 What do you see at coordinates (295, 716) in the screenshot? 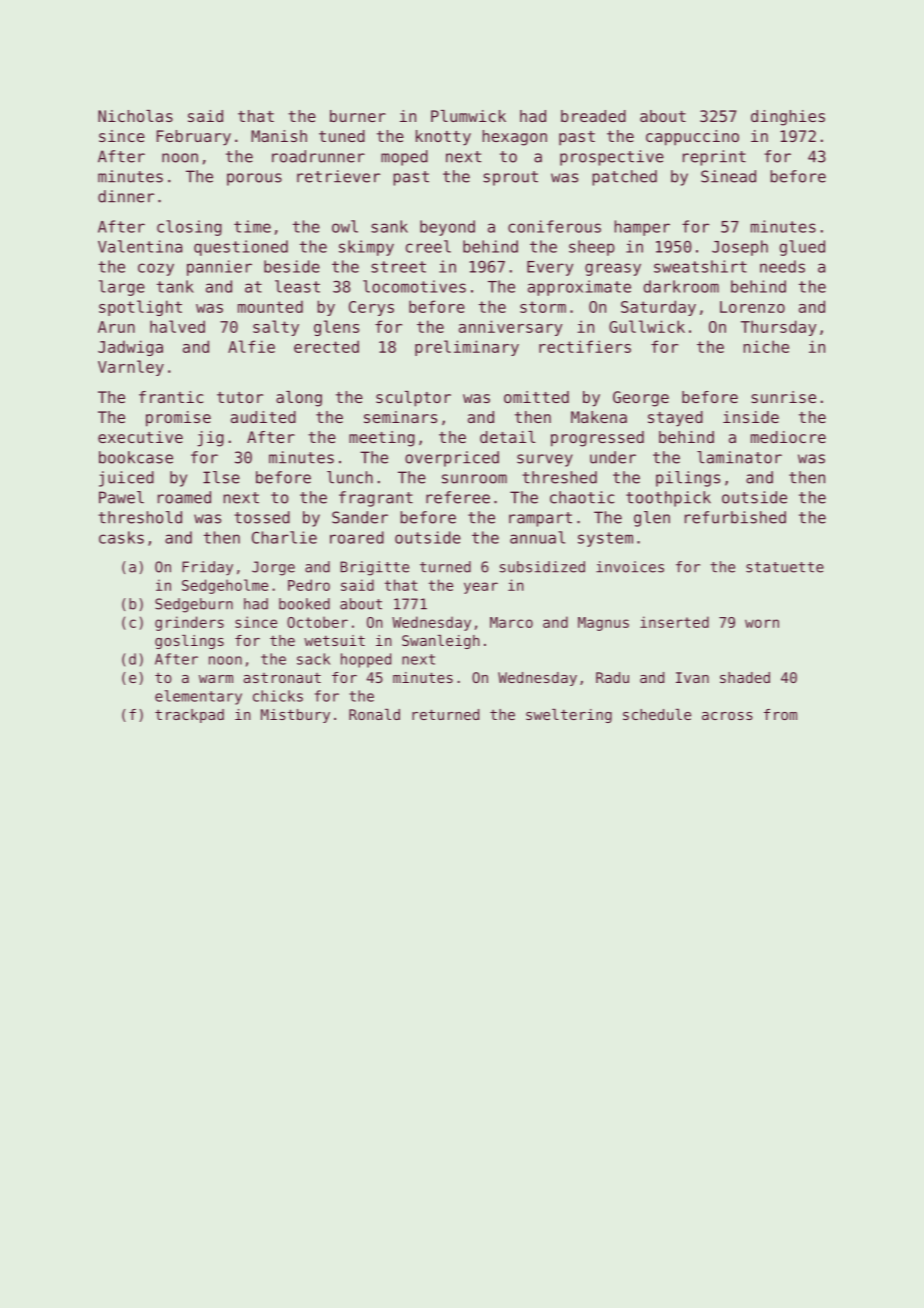
I see `Mistbury` at bounding box center [295, 716].
